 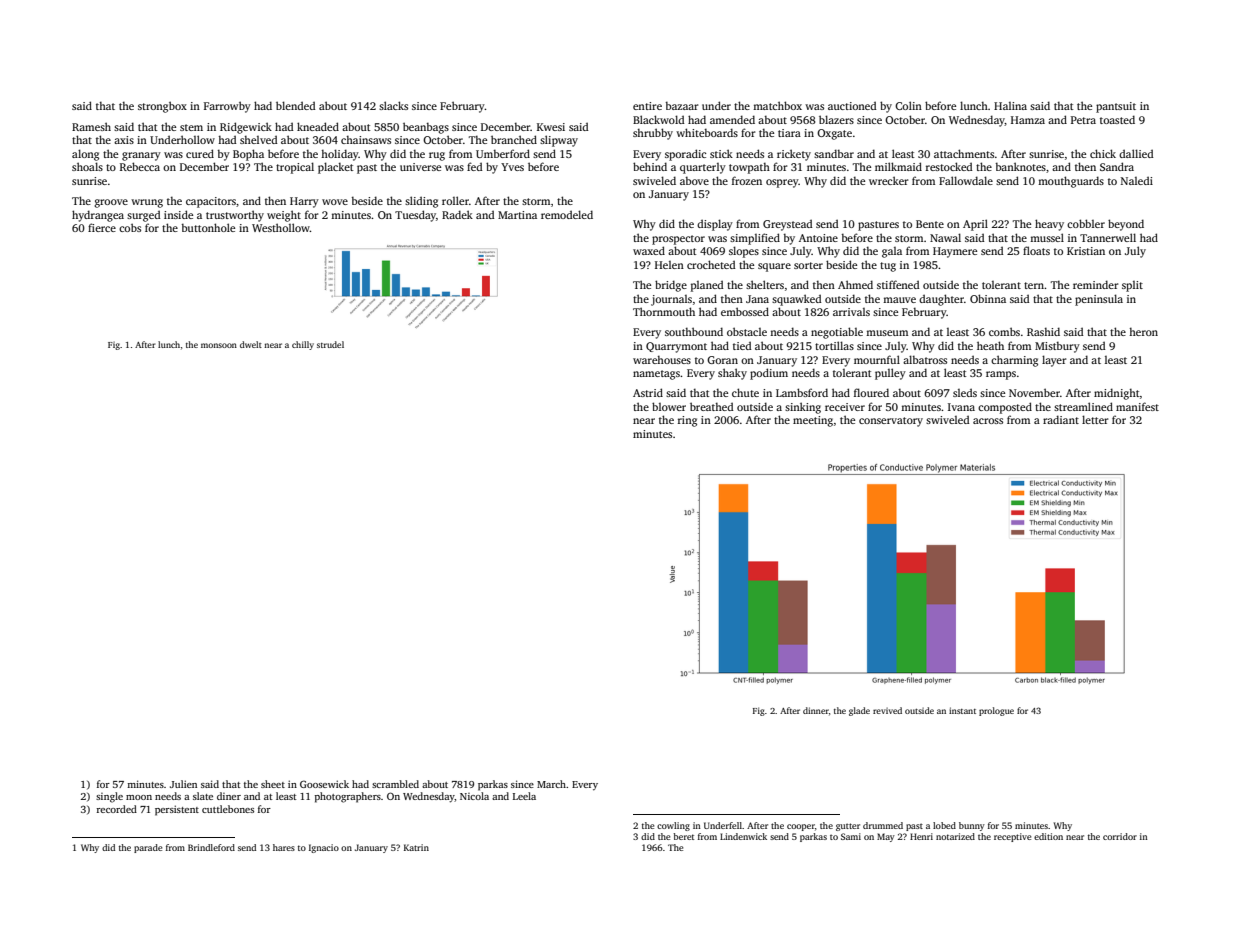 I want to click on blended, so click(x=296, y=105).
